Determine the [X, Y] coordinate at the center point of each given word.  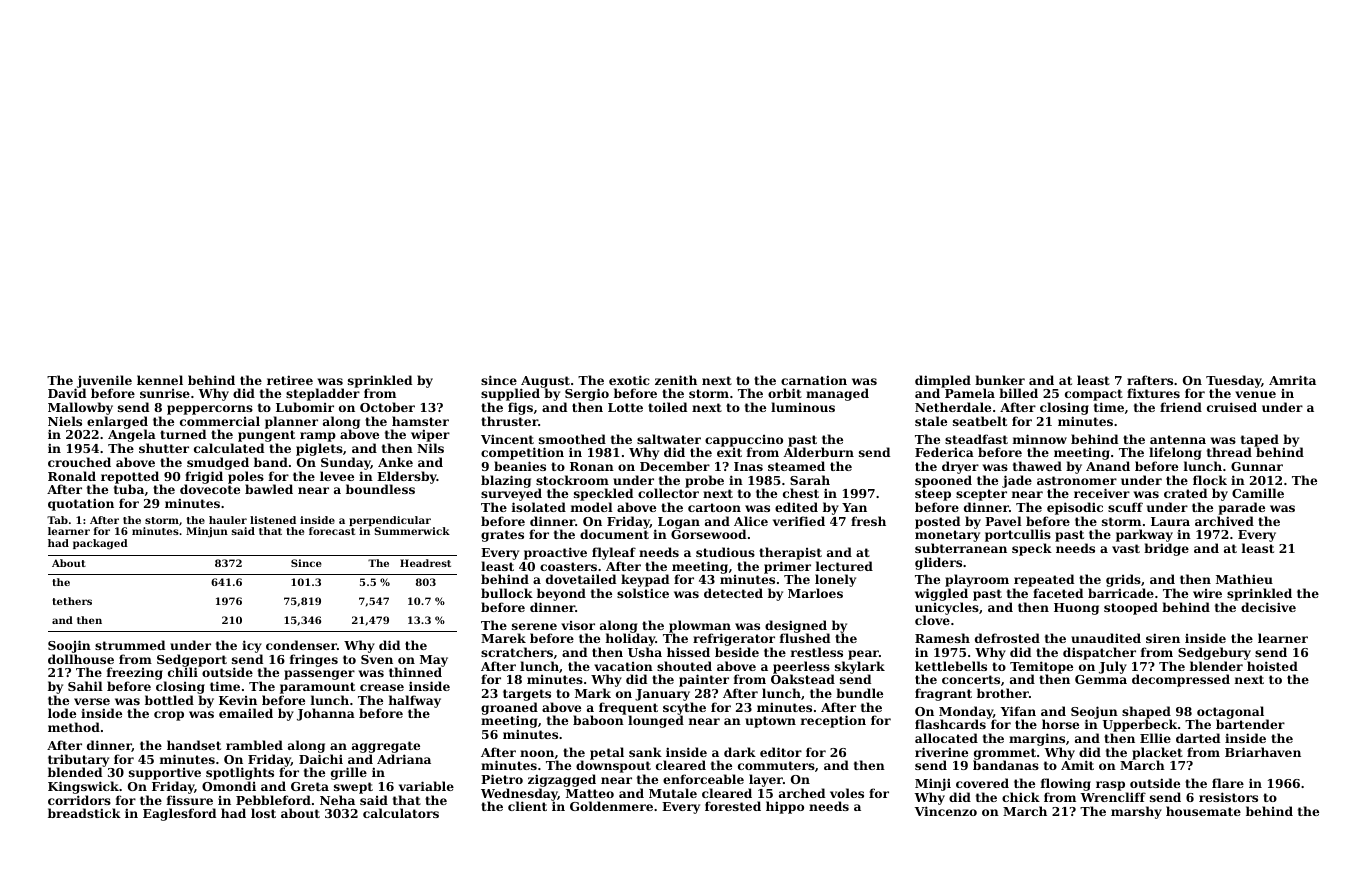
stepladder [323, 395]
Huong [1076, 609]
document [614, 534]
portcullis [1018, 535]
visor [578, 625]
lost [263, 813]
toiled [667, 407]
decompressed [1181, 680]
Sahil [85, 686]
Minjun [207, 532]
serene [534, 626]
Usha [645, 652]
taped [1260, 441]
